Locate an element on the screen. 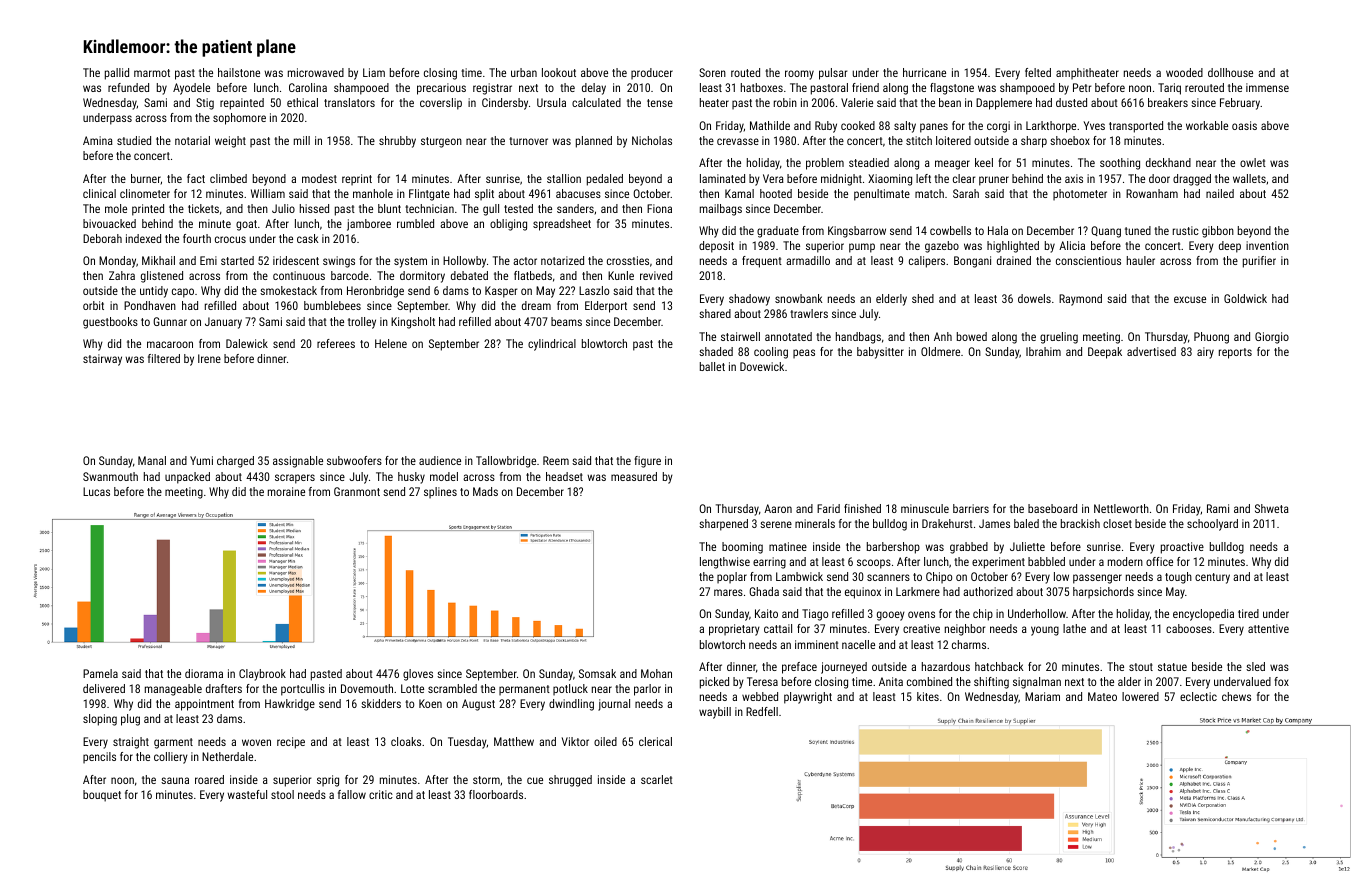  Gunnar is located at coordinates (170, 321).
